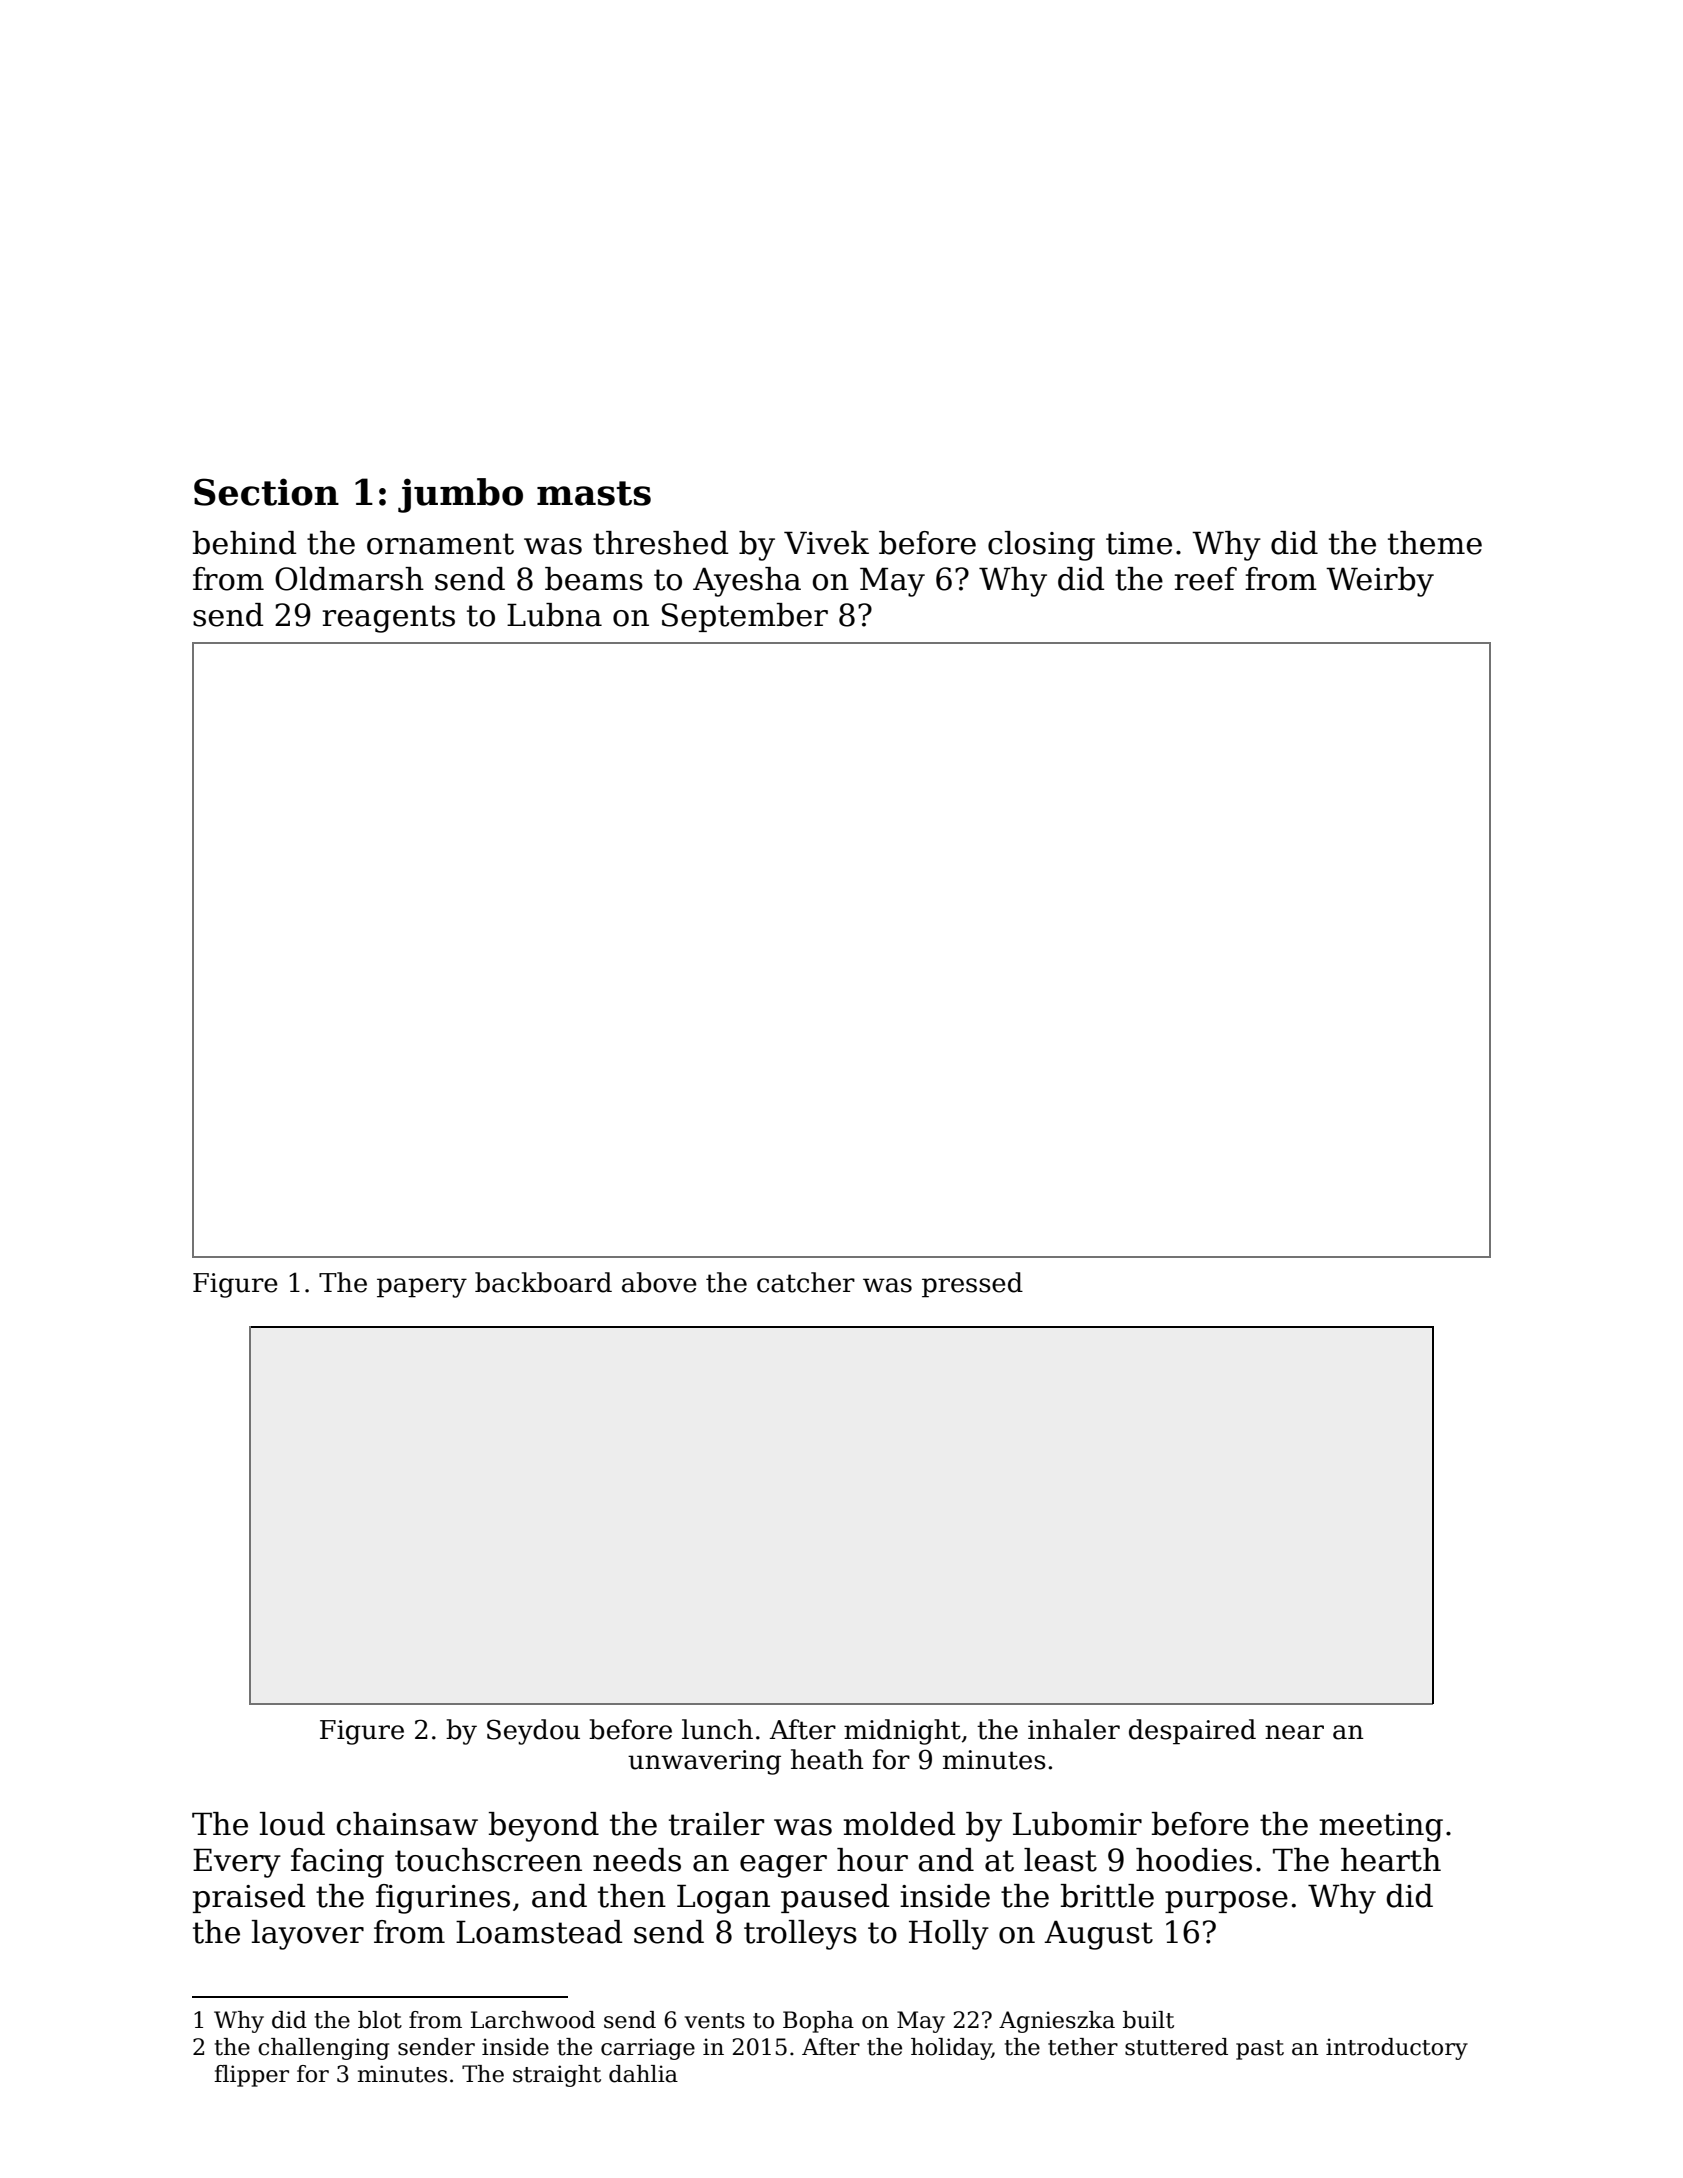  I want to click on praised, so click(249, 1898).
